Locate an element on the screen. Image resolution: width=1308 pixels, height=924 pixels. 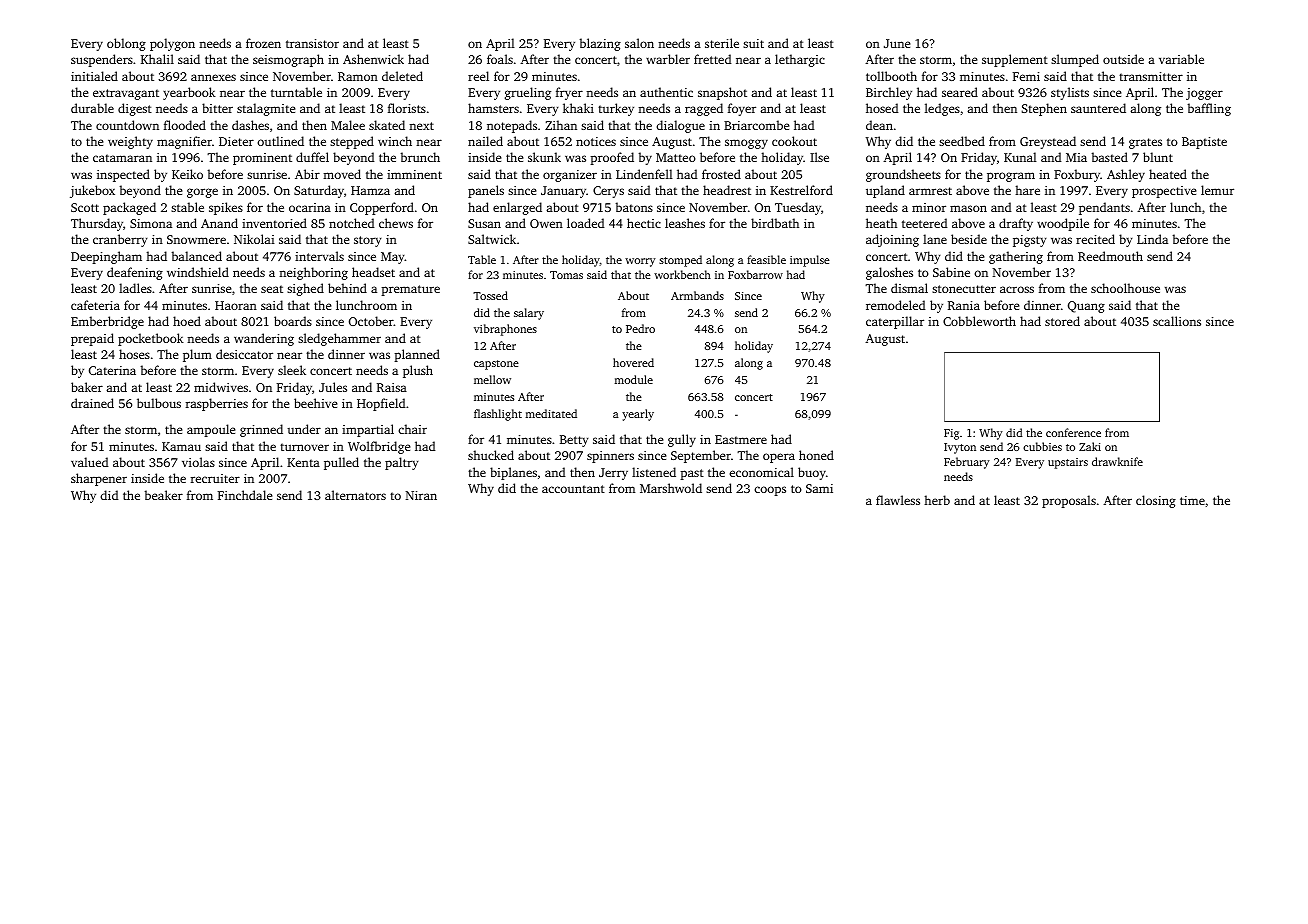
Stephen is located at coordinates (1044, 109).
